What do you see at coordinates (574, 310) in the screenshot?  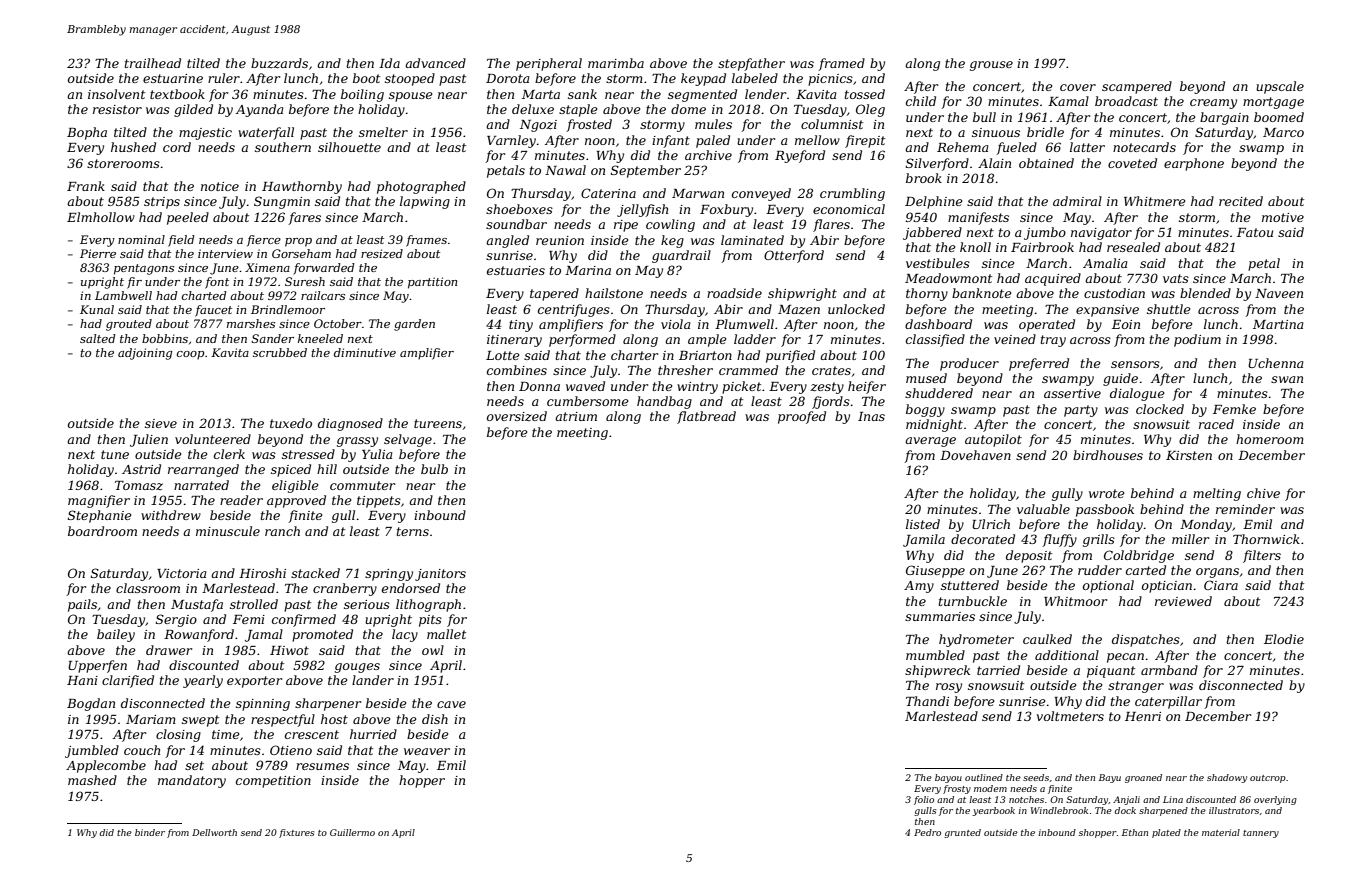 I see `centrifuges` at bounding box center [574, 310].
